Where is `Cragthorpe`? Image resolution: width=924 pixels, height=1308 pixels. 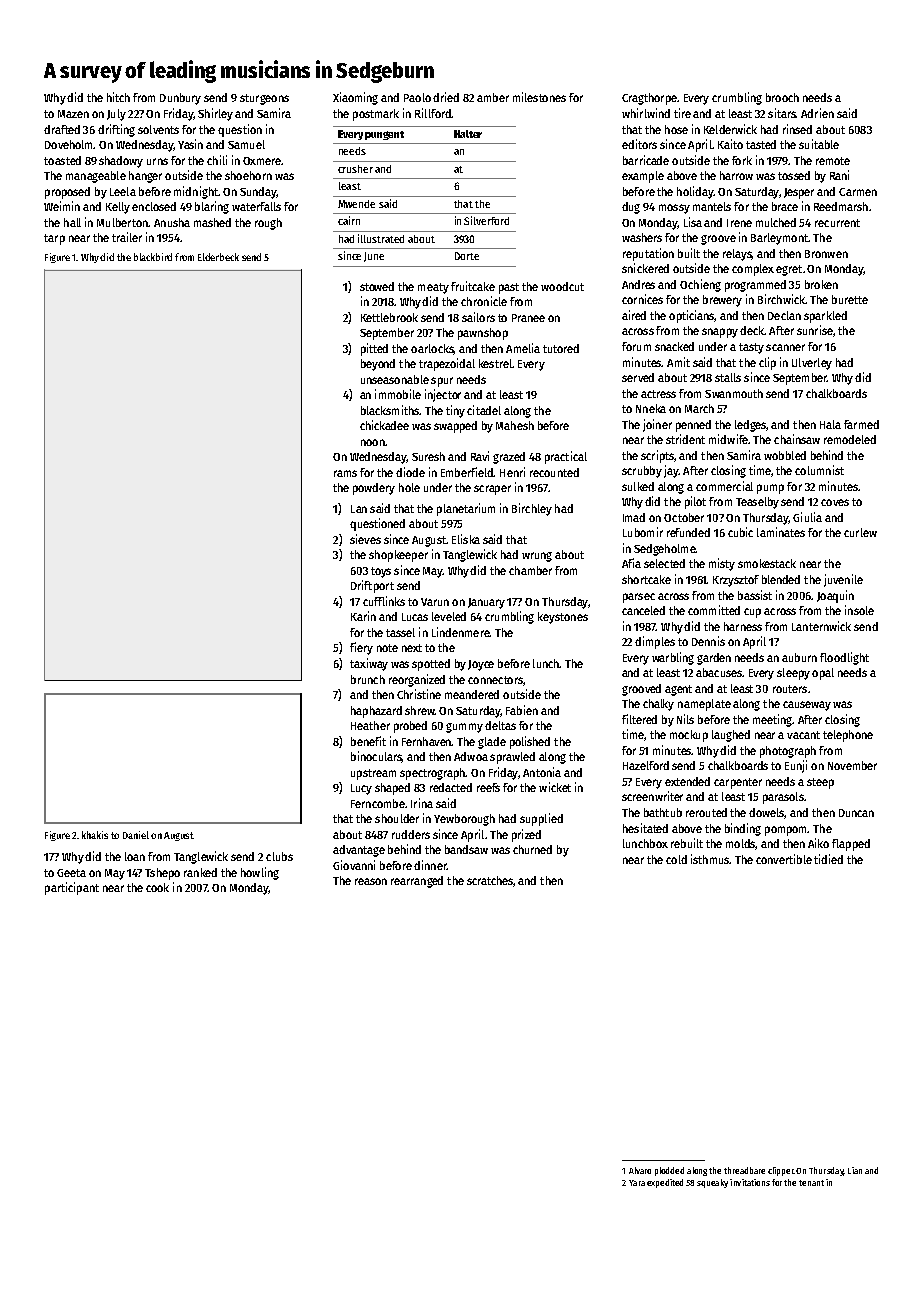
Cragthorpe is located at coordinates (649, 99).
